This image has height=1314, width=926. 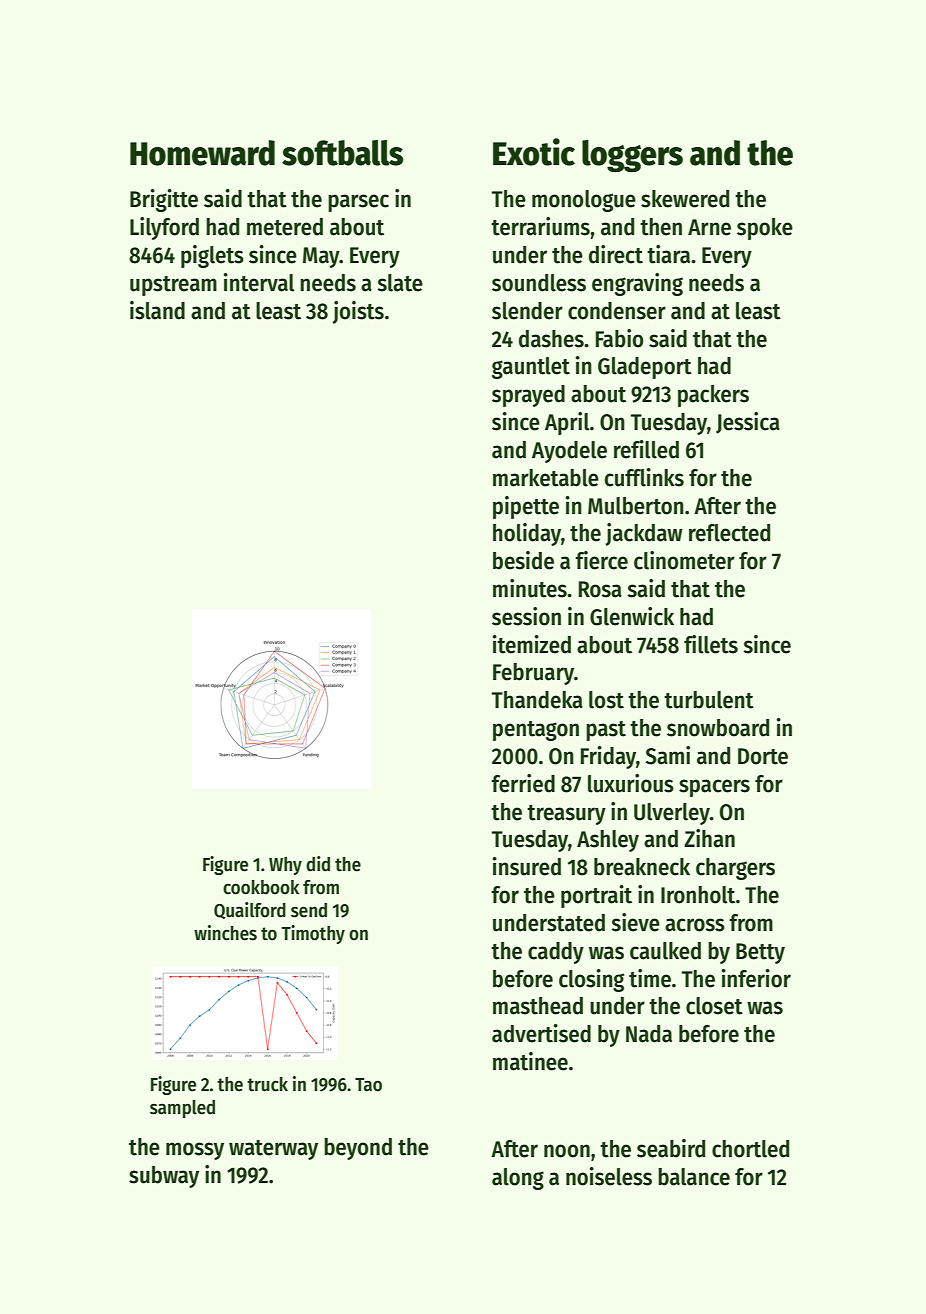 What do you see at coordinates (637, 284) in the image?
I see `engraving` at bounding box center [637, 284].
